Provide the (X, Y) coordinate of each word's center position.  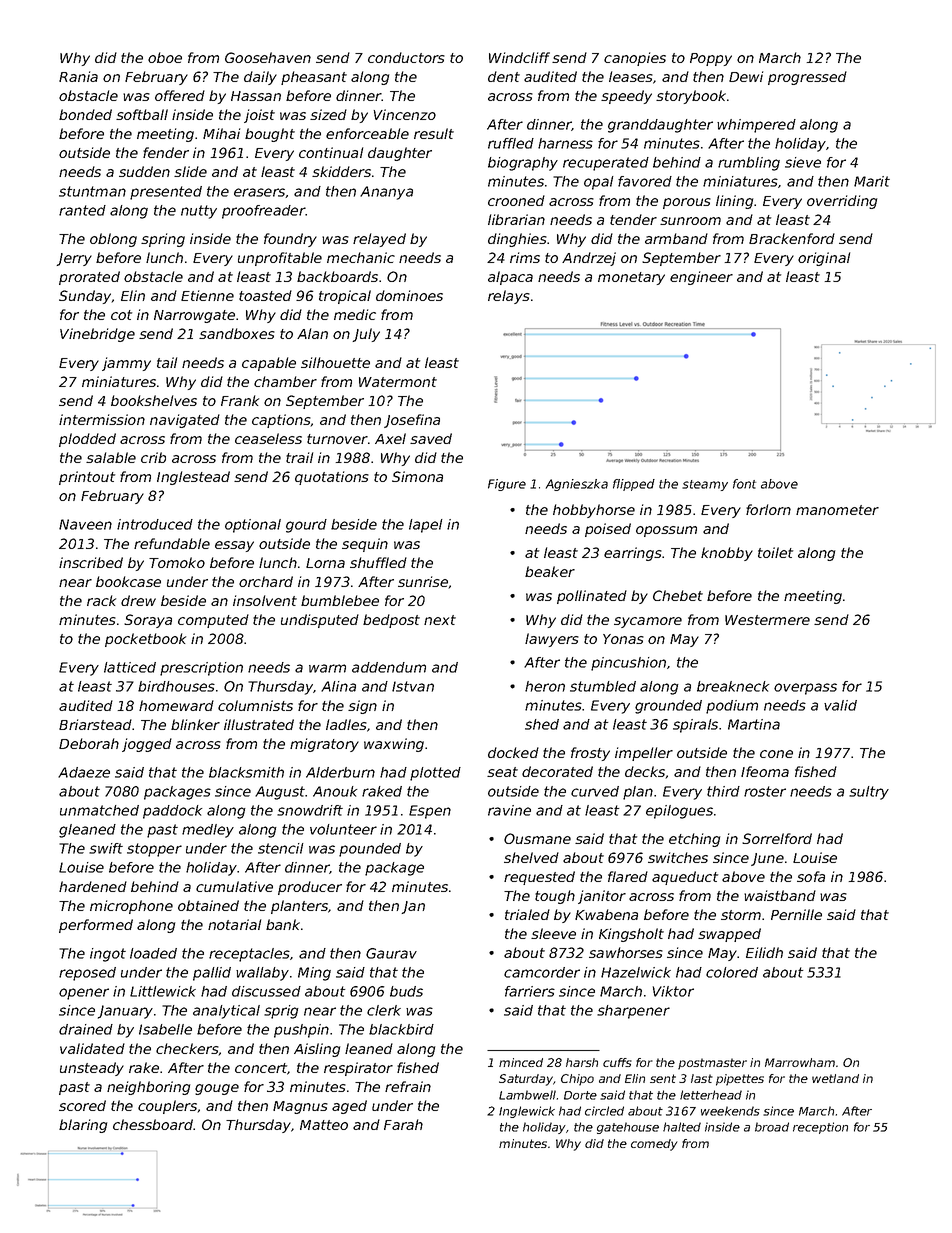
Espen (430, 812)
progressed (807, 78)
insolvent (265, 600)
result (434, 133)
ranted (82, 210)
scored (82, 1105)
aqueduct (685, 878)
